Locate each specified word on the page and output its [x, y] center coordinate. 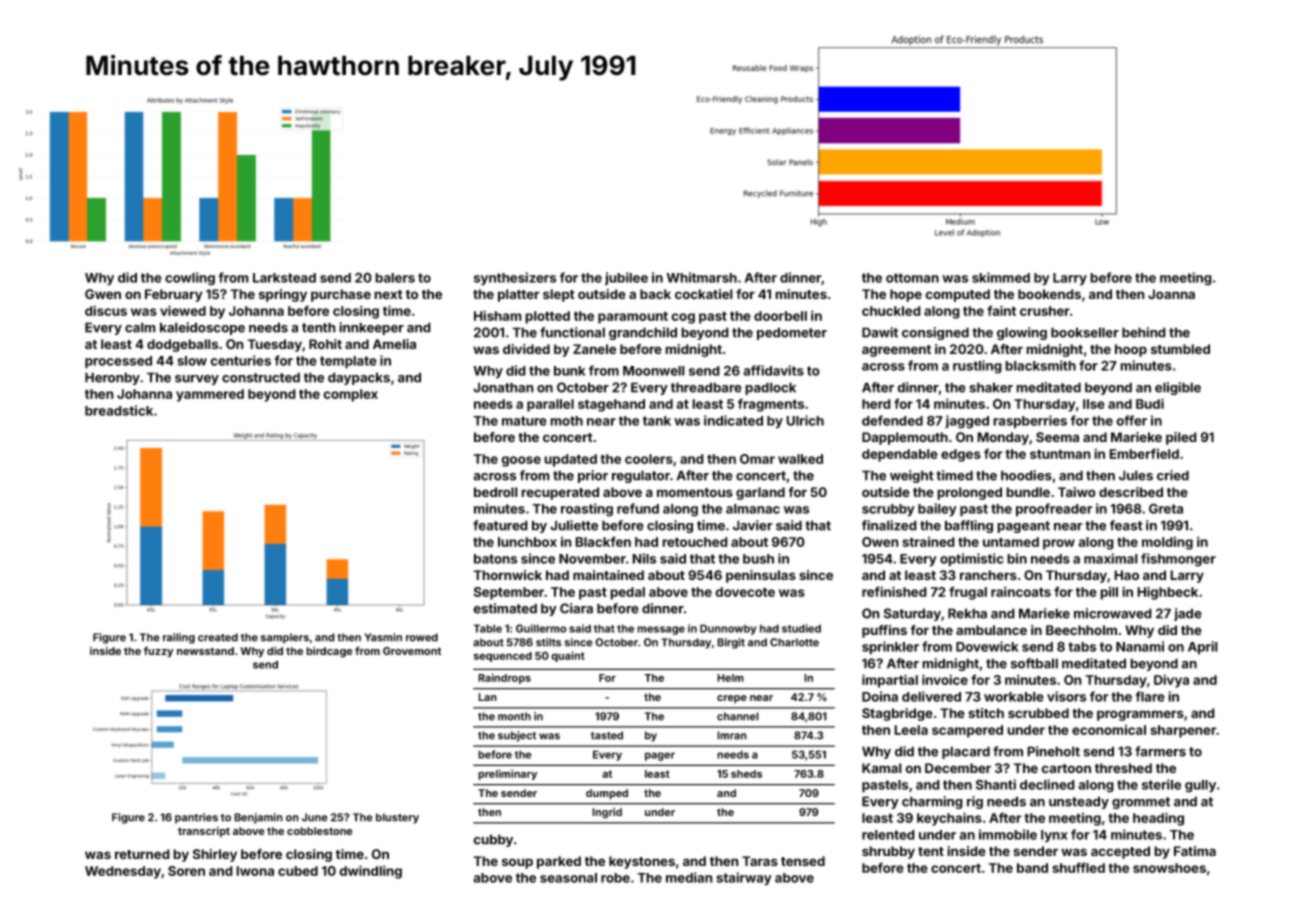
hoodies [1026, 475]
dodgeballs [182, 345]
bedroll [496, 492]
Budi [1150, 403]
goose [521, 461]
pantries [196, 818]
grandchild [643, 333]
